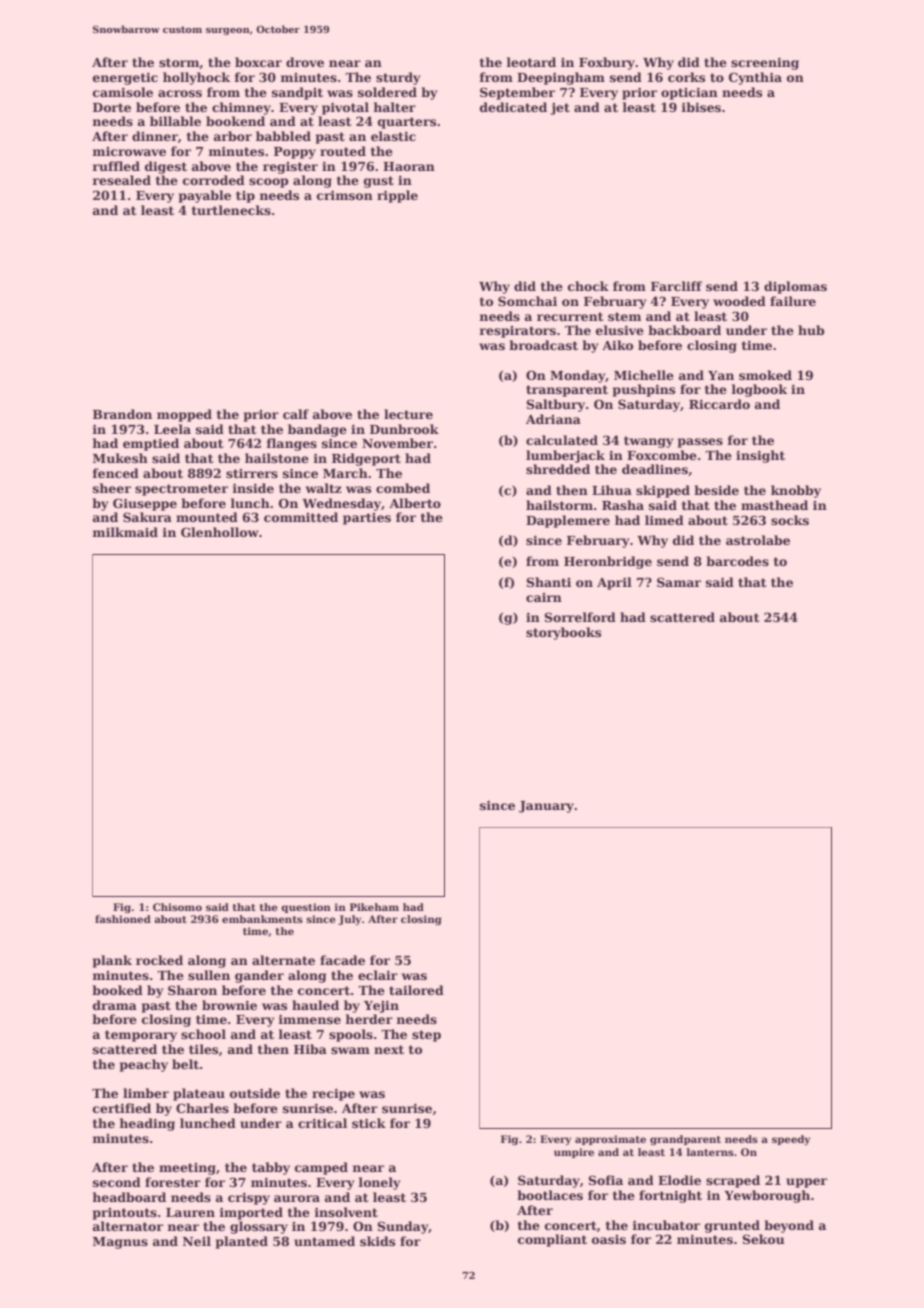 This document has width=924, height=1308. What do you see at coordinates (258, 62) in the document?
I see `boxcar` at bounding box center [258, 62].
